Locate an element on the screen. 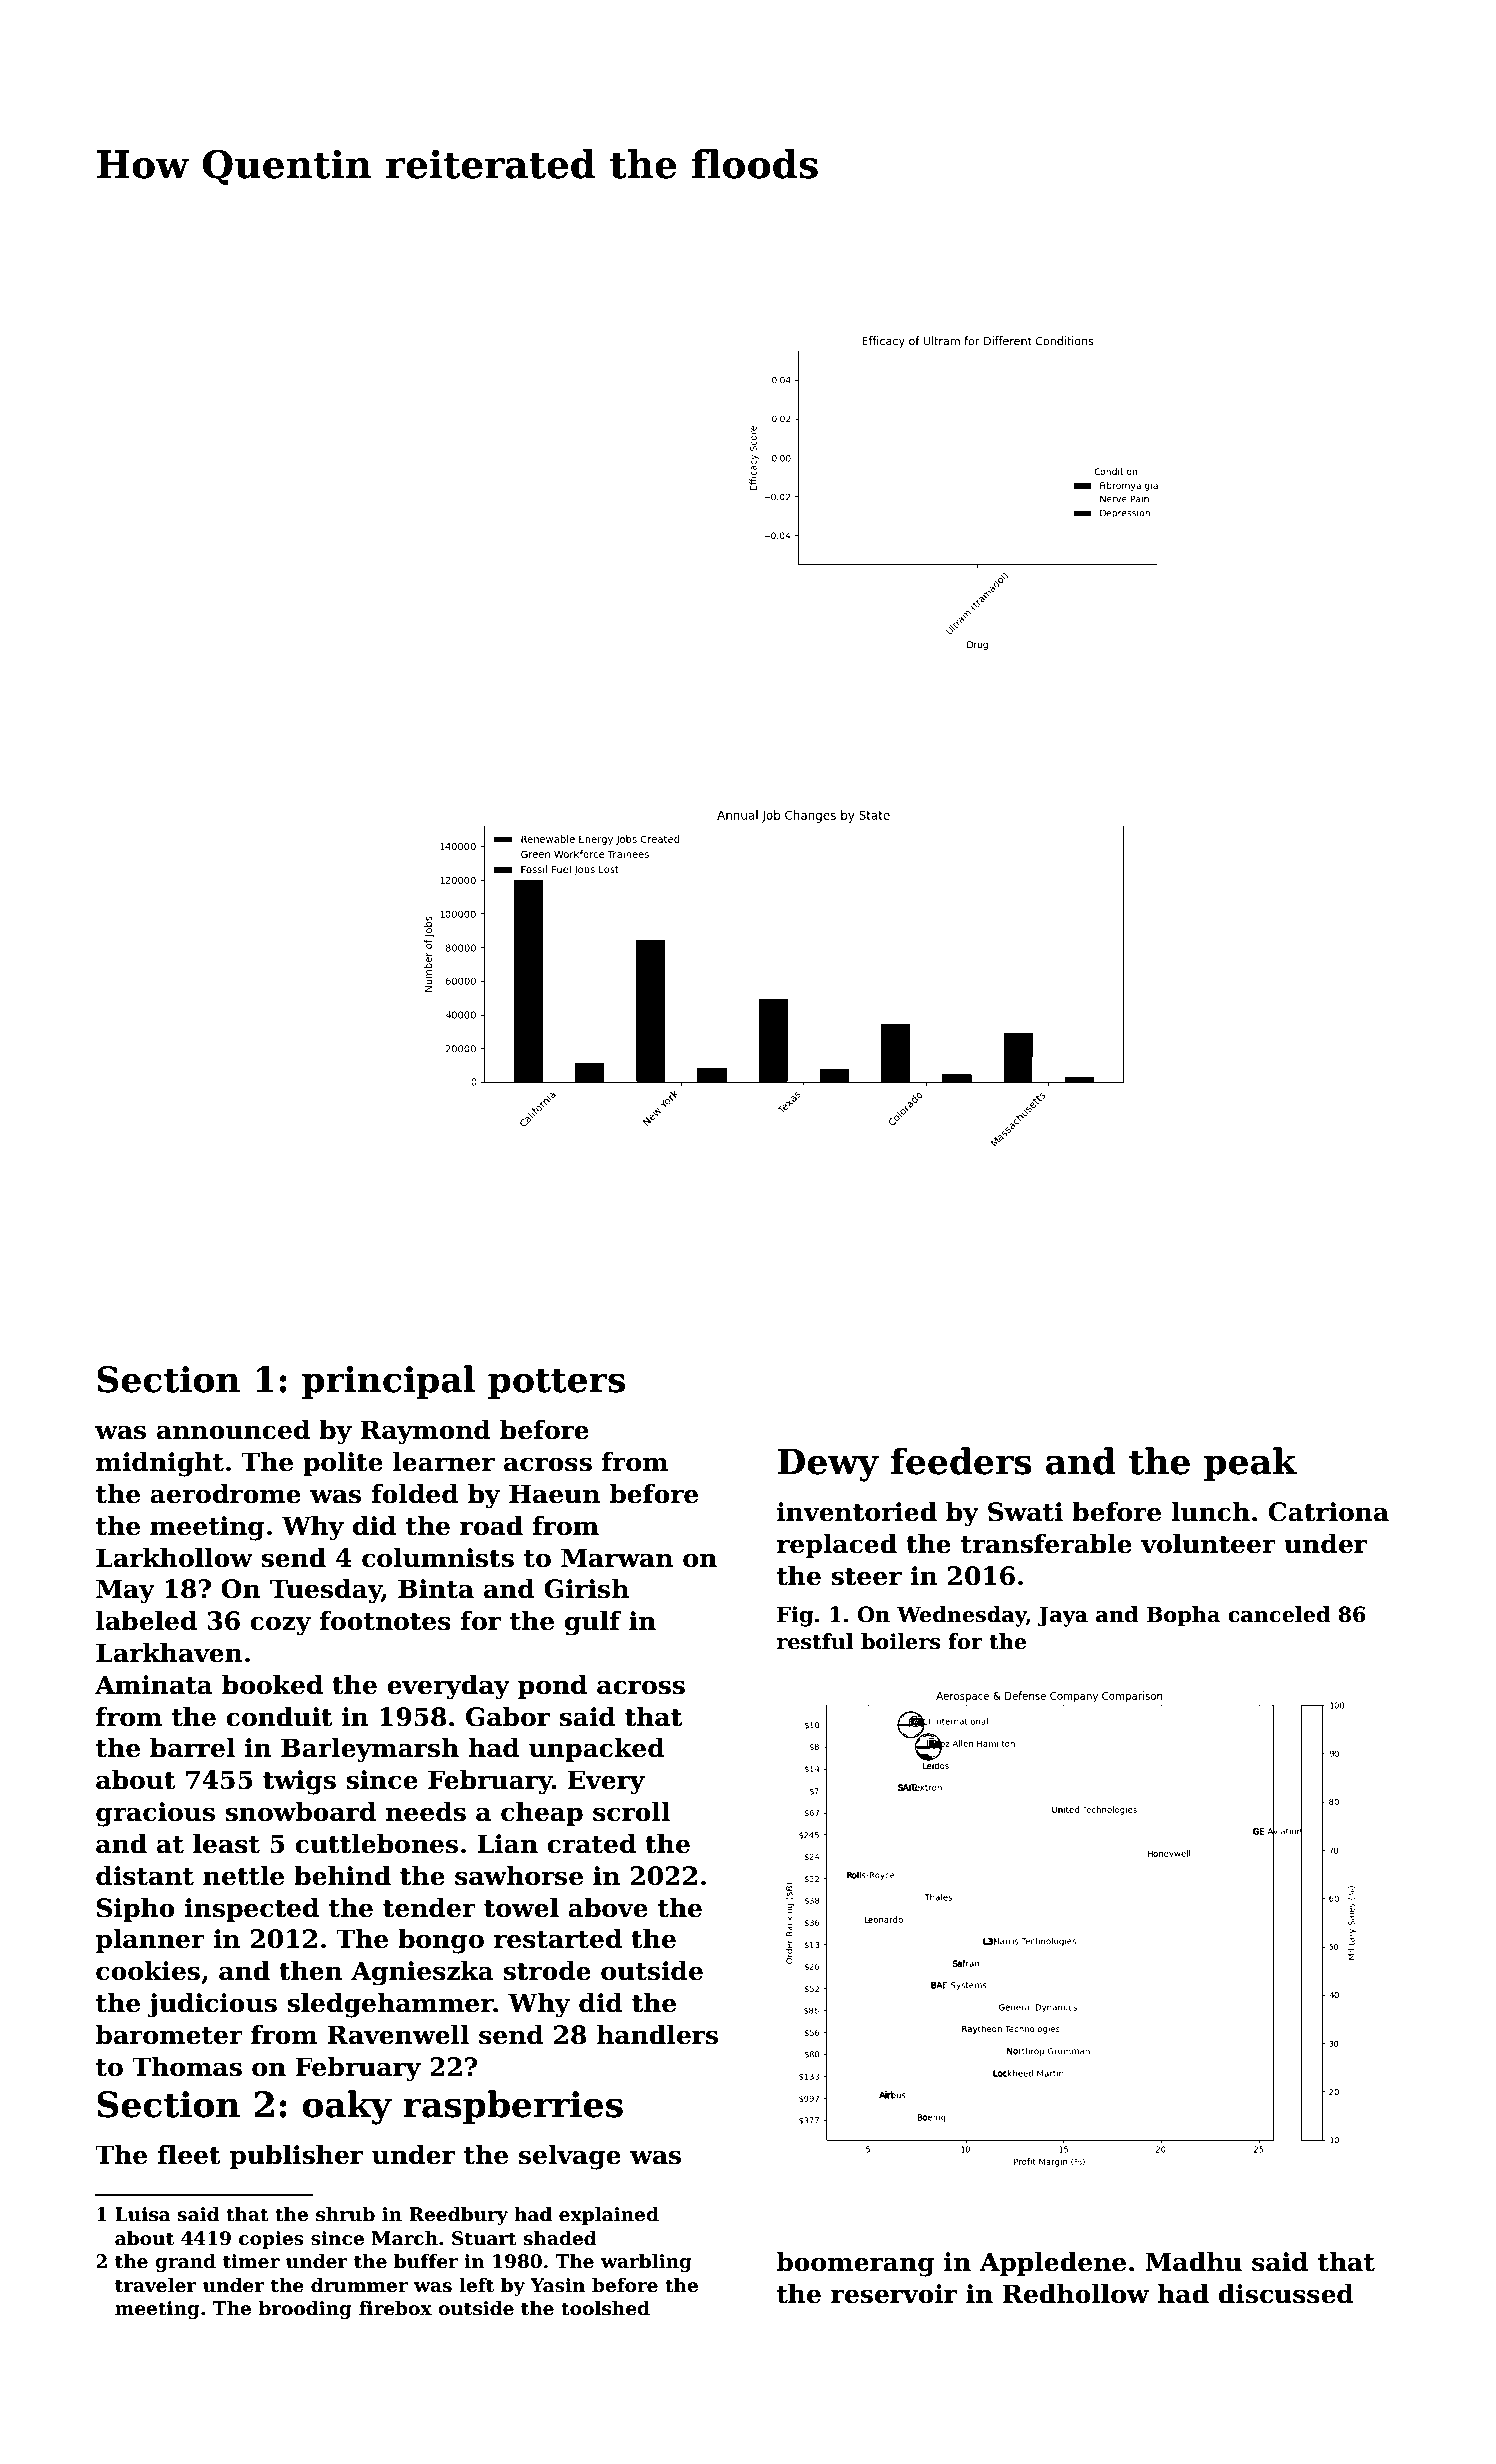  principal is located at coordinates (388, 1382).
